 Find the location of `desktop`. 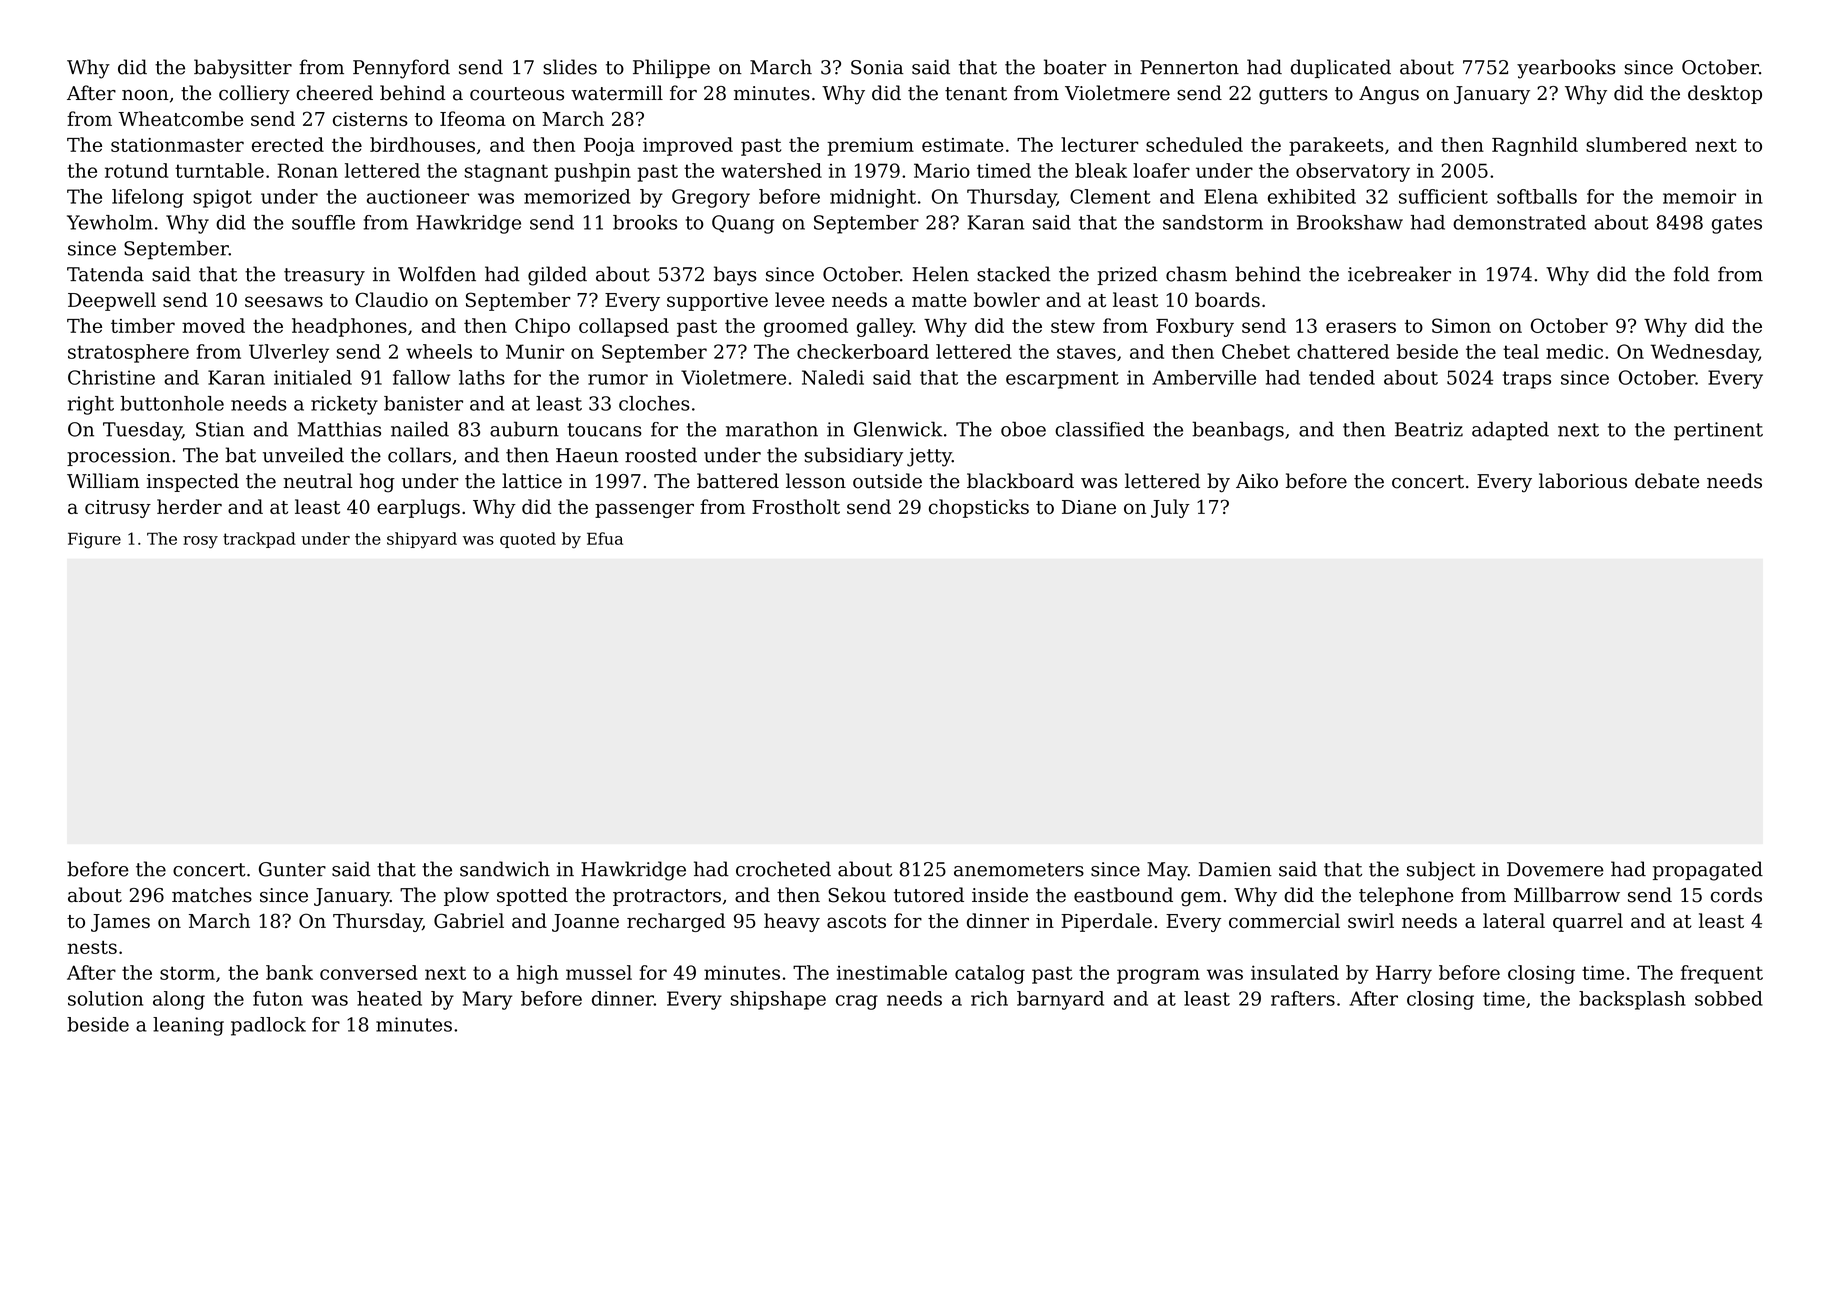

desktop is located at coordinates (1725, 94).
